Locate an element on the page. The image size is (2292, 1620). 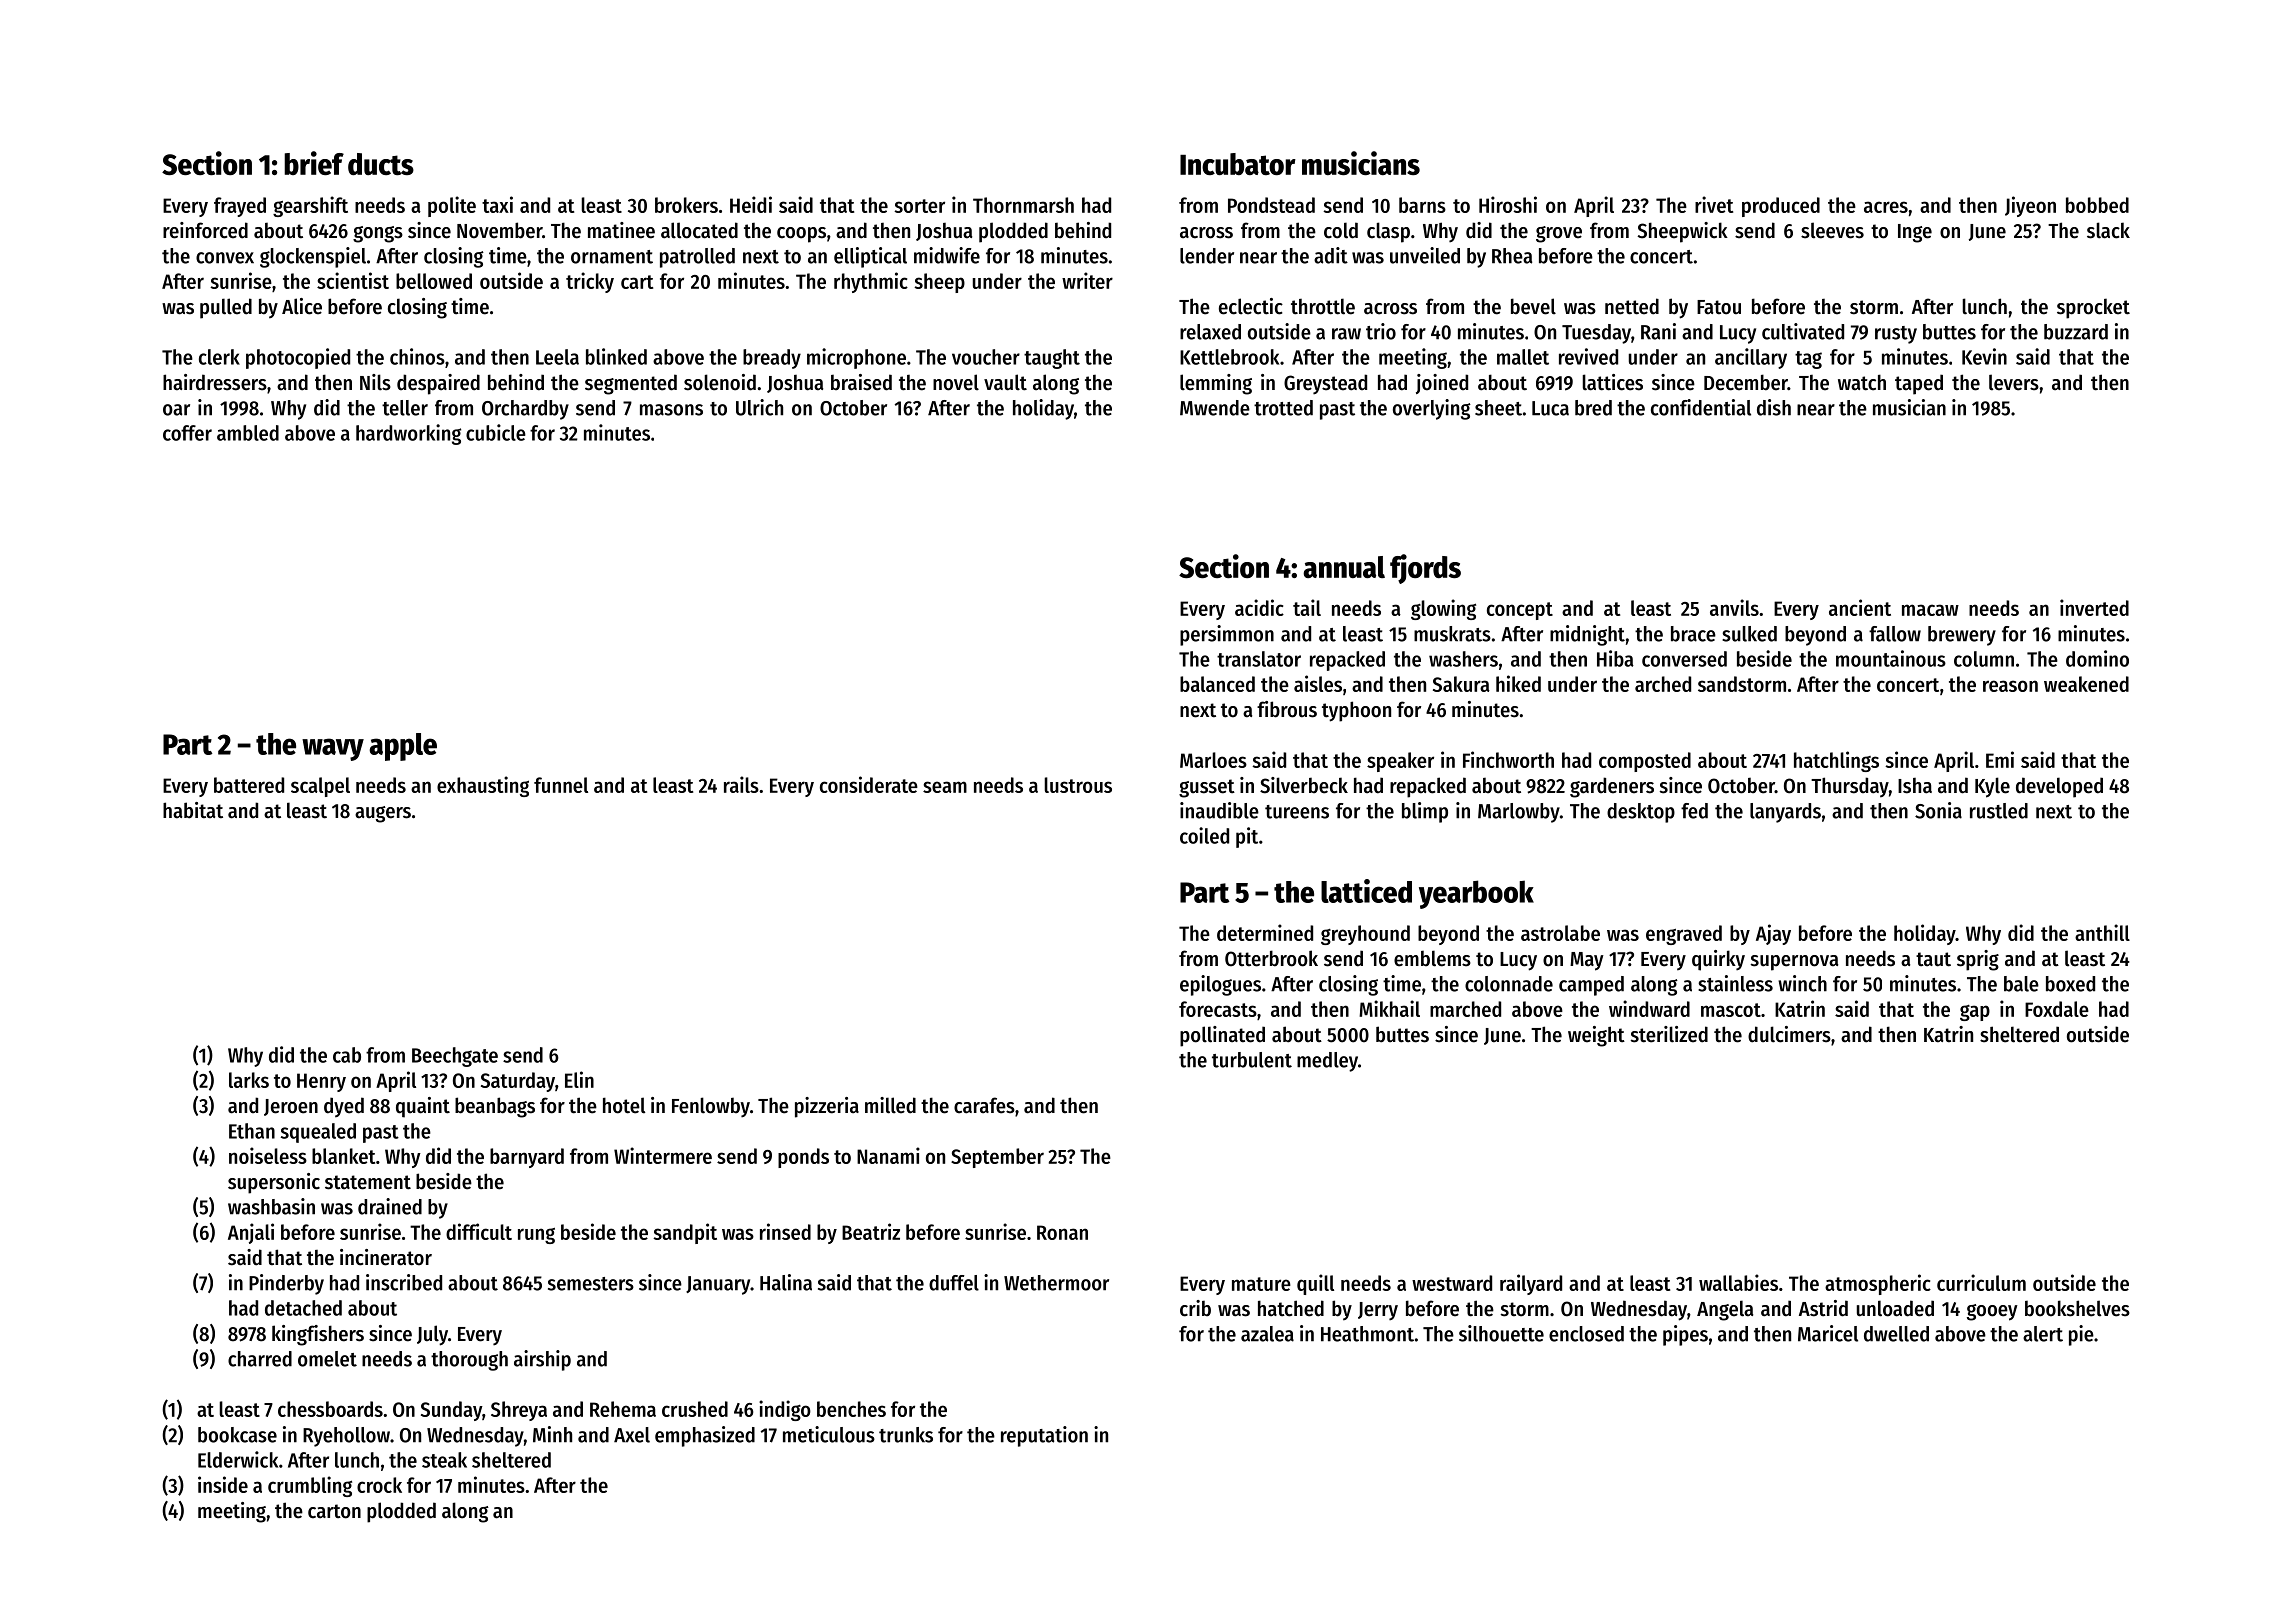
netted is located at coordinates (1632, 306).
